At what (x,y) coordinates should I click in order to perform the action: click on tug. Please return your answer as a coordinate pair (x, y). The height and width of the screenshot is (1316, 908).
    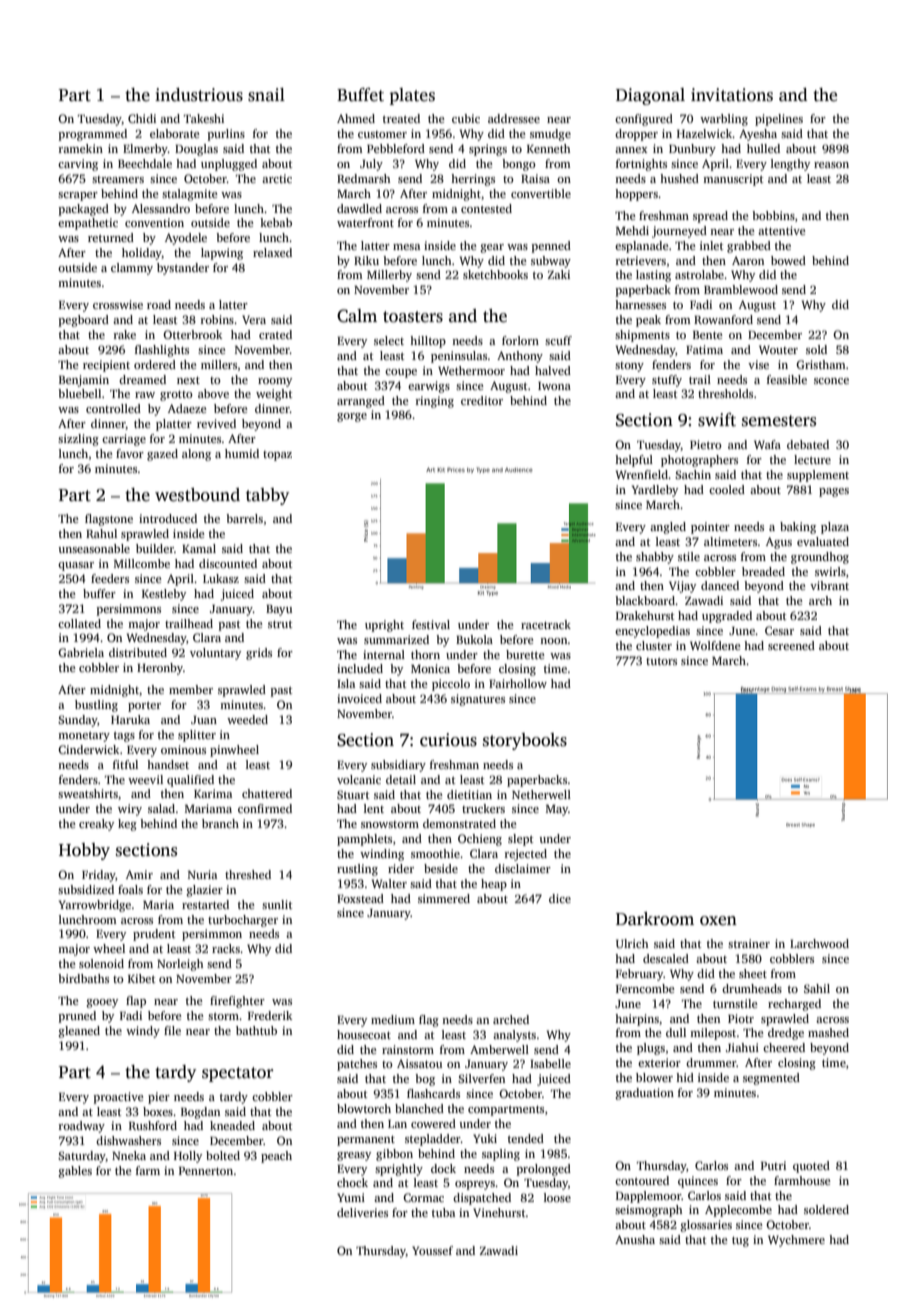
    Looking at the image, I should click on (740, 1242).
